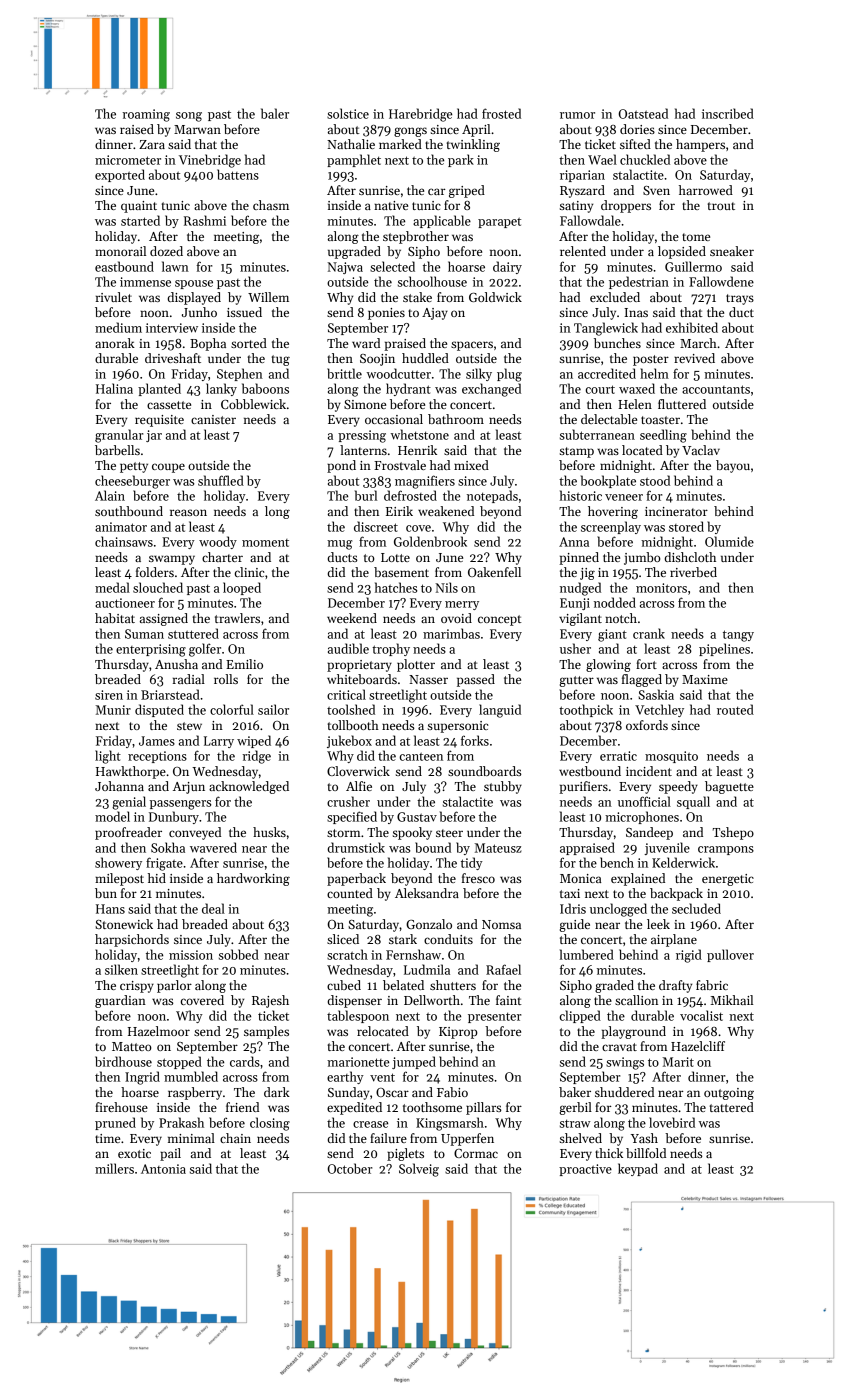  What do you see at coordinates (732, 1000) in the screenshot?
I see `Mikhail` at bounding box center [732, 1000].
